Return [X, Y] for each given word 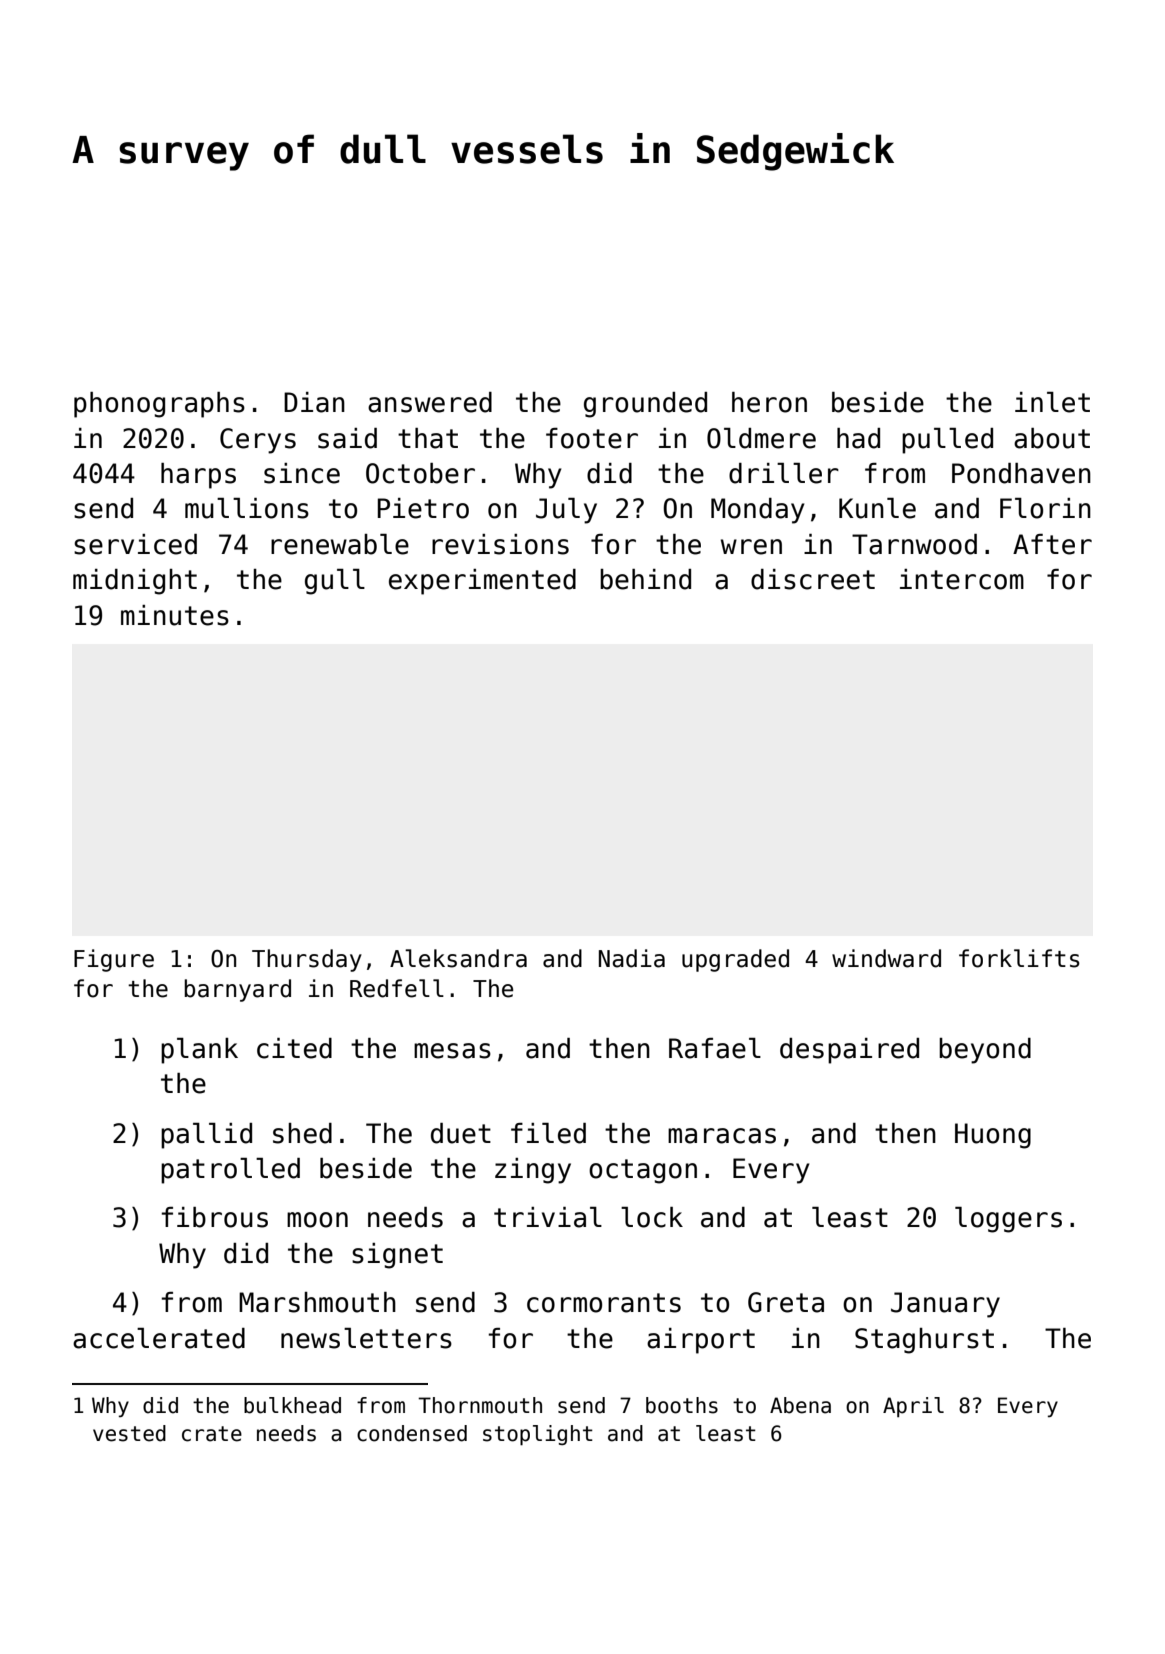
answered [430, 402]
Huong [993, 1136]
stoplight [538, 1435]
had [858, 438]
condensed [412, 1433]
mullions [247, 508]
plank [199, 1051]
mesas [452, 1051]
